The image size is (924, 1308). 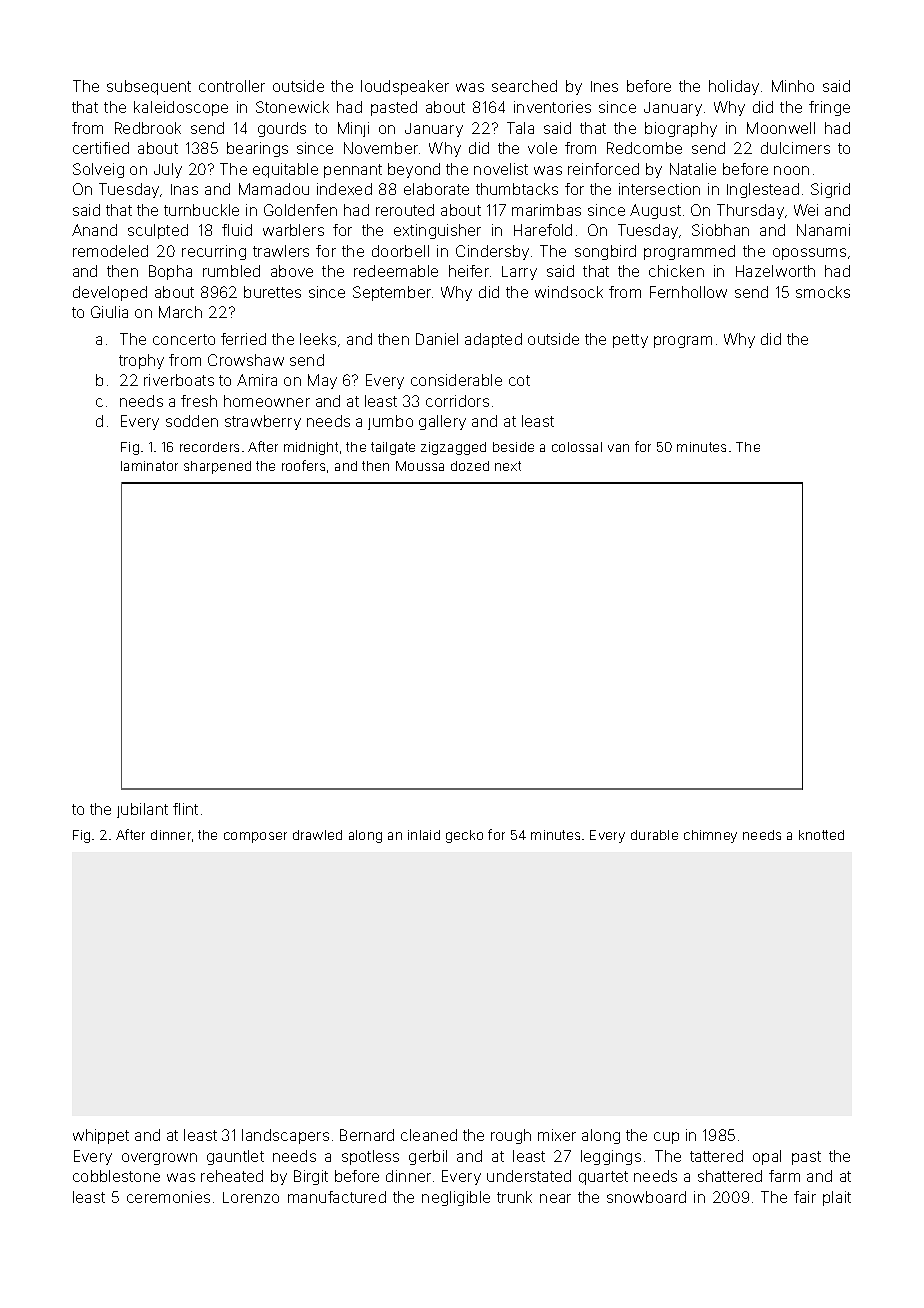 I want to click on flint, so click(x=185, y=809).
